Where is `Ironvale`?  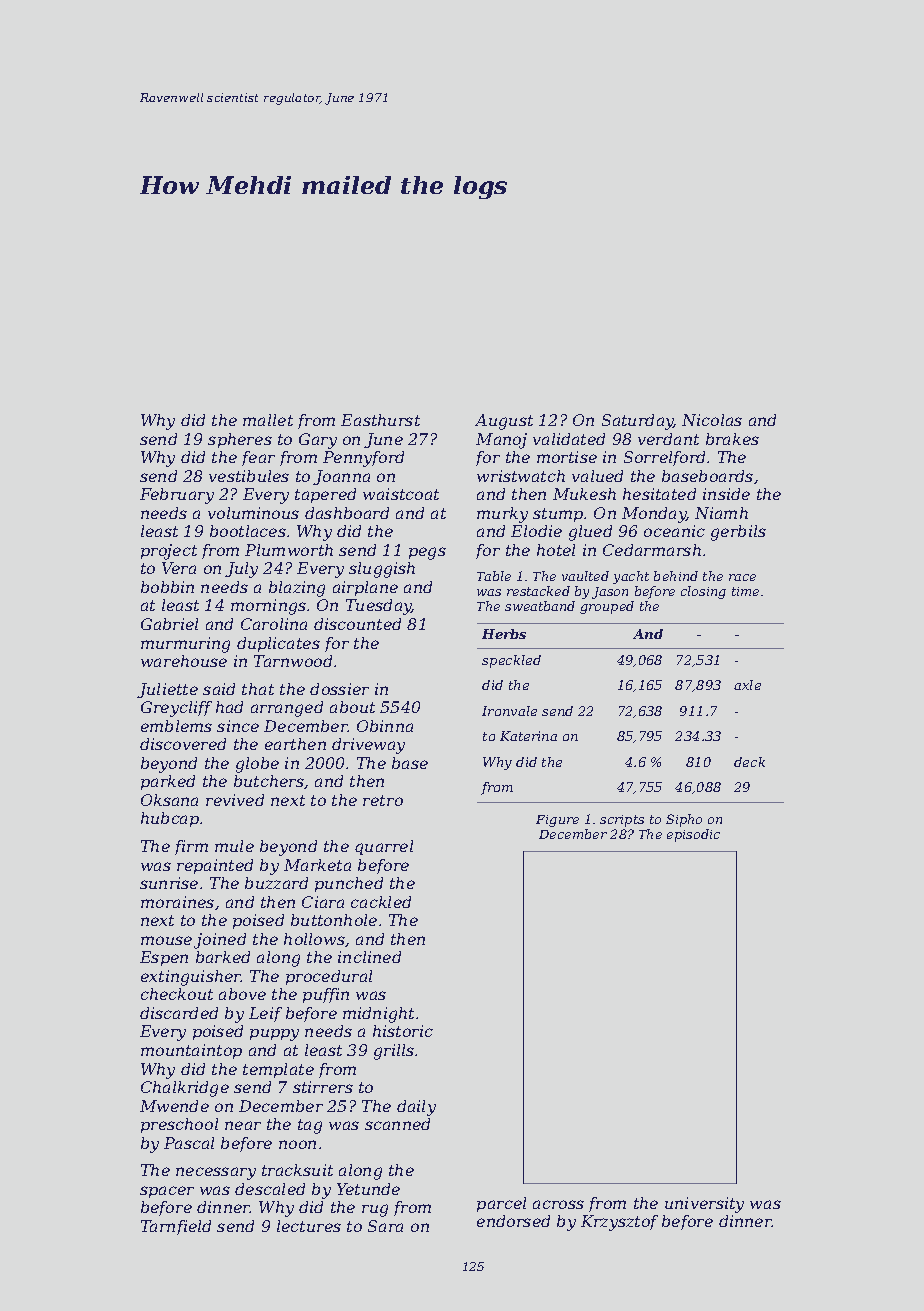
Ironvale is located at coordinates (509, 711).
